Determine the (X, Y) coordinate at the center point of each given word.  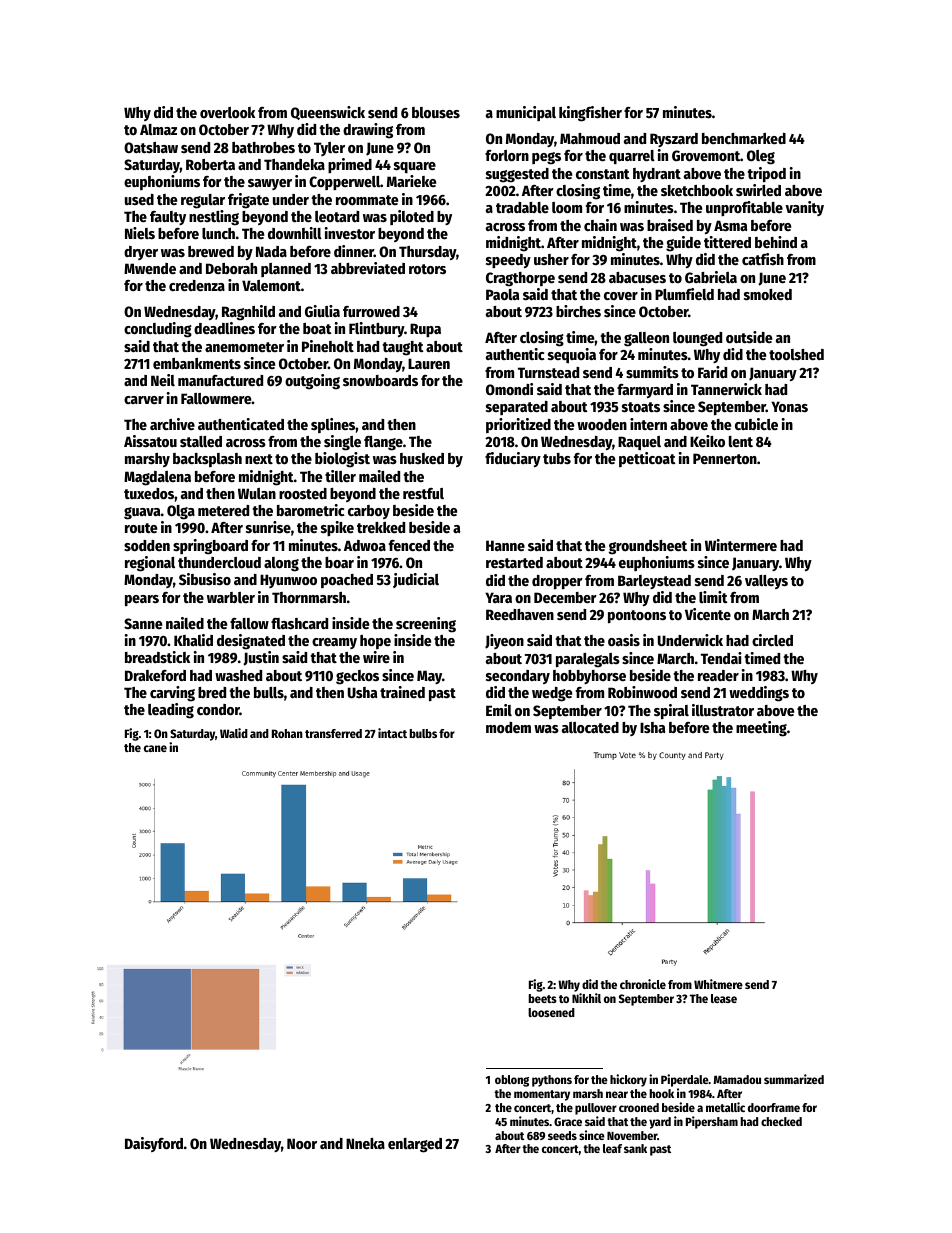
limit (713, 597)
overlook (227, 112)
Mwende (150, 268)
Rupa (425, 330)
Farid (712, 372)
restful (423, 493)
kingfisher (590, 114)
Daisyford (154, 1144)
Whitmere (718, 984)
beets (543, 998)
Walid (234, 733)
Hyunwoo (288, 581)
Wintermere (741, 545)
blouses (436, 112)
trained (402, 692)
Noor (302, 1143)
